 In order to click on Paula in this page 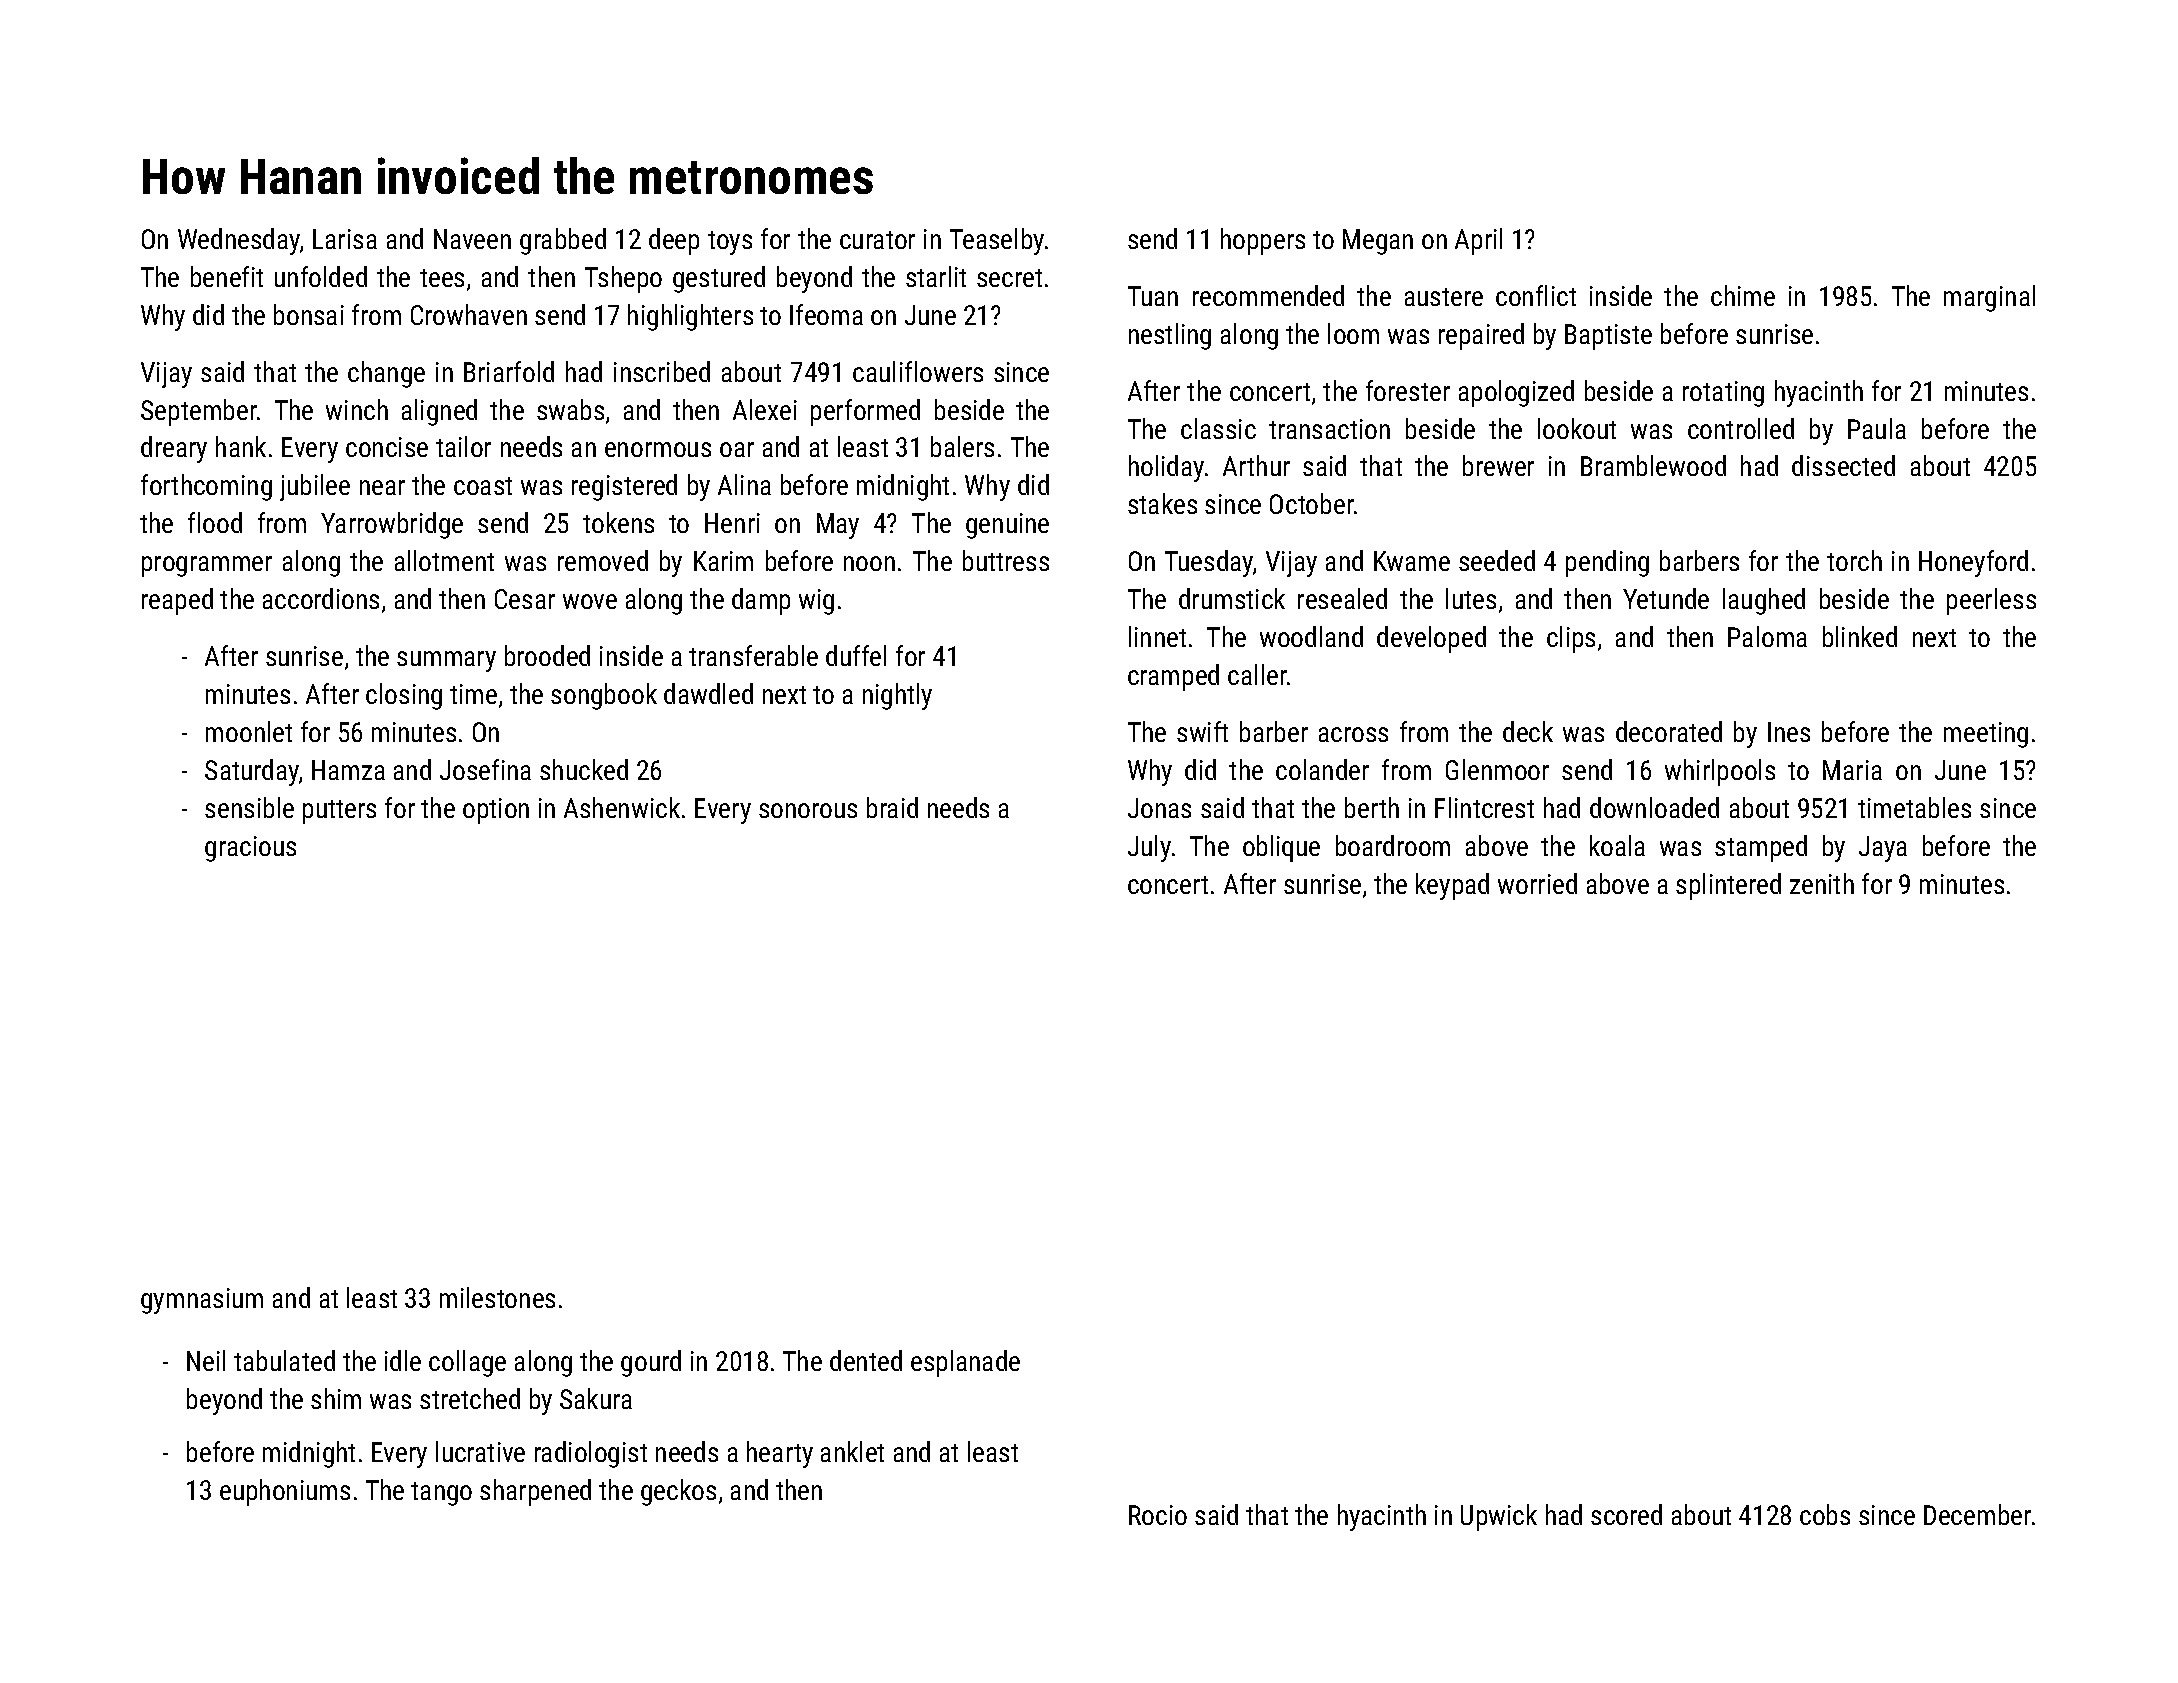, I will do `click(1877, 428)`.
